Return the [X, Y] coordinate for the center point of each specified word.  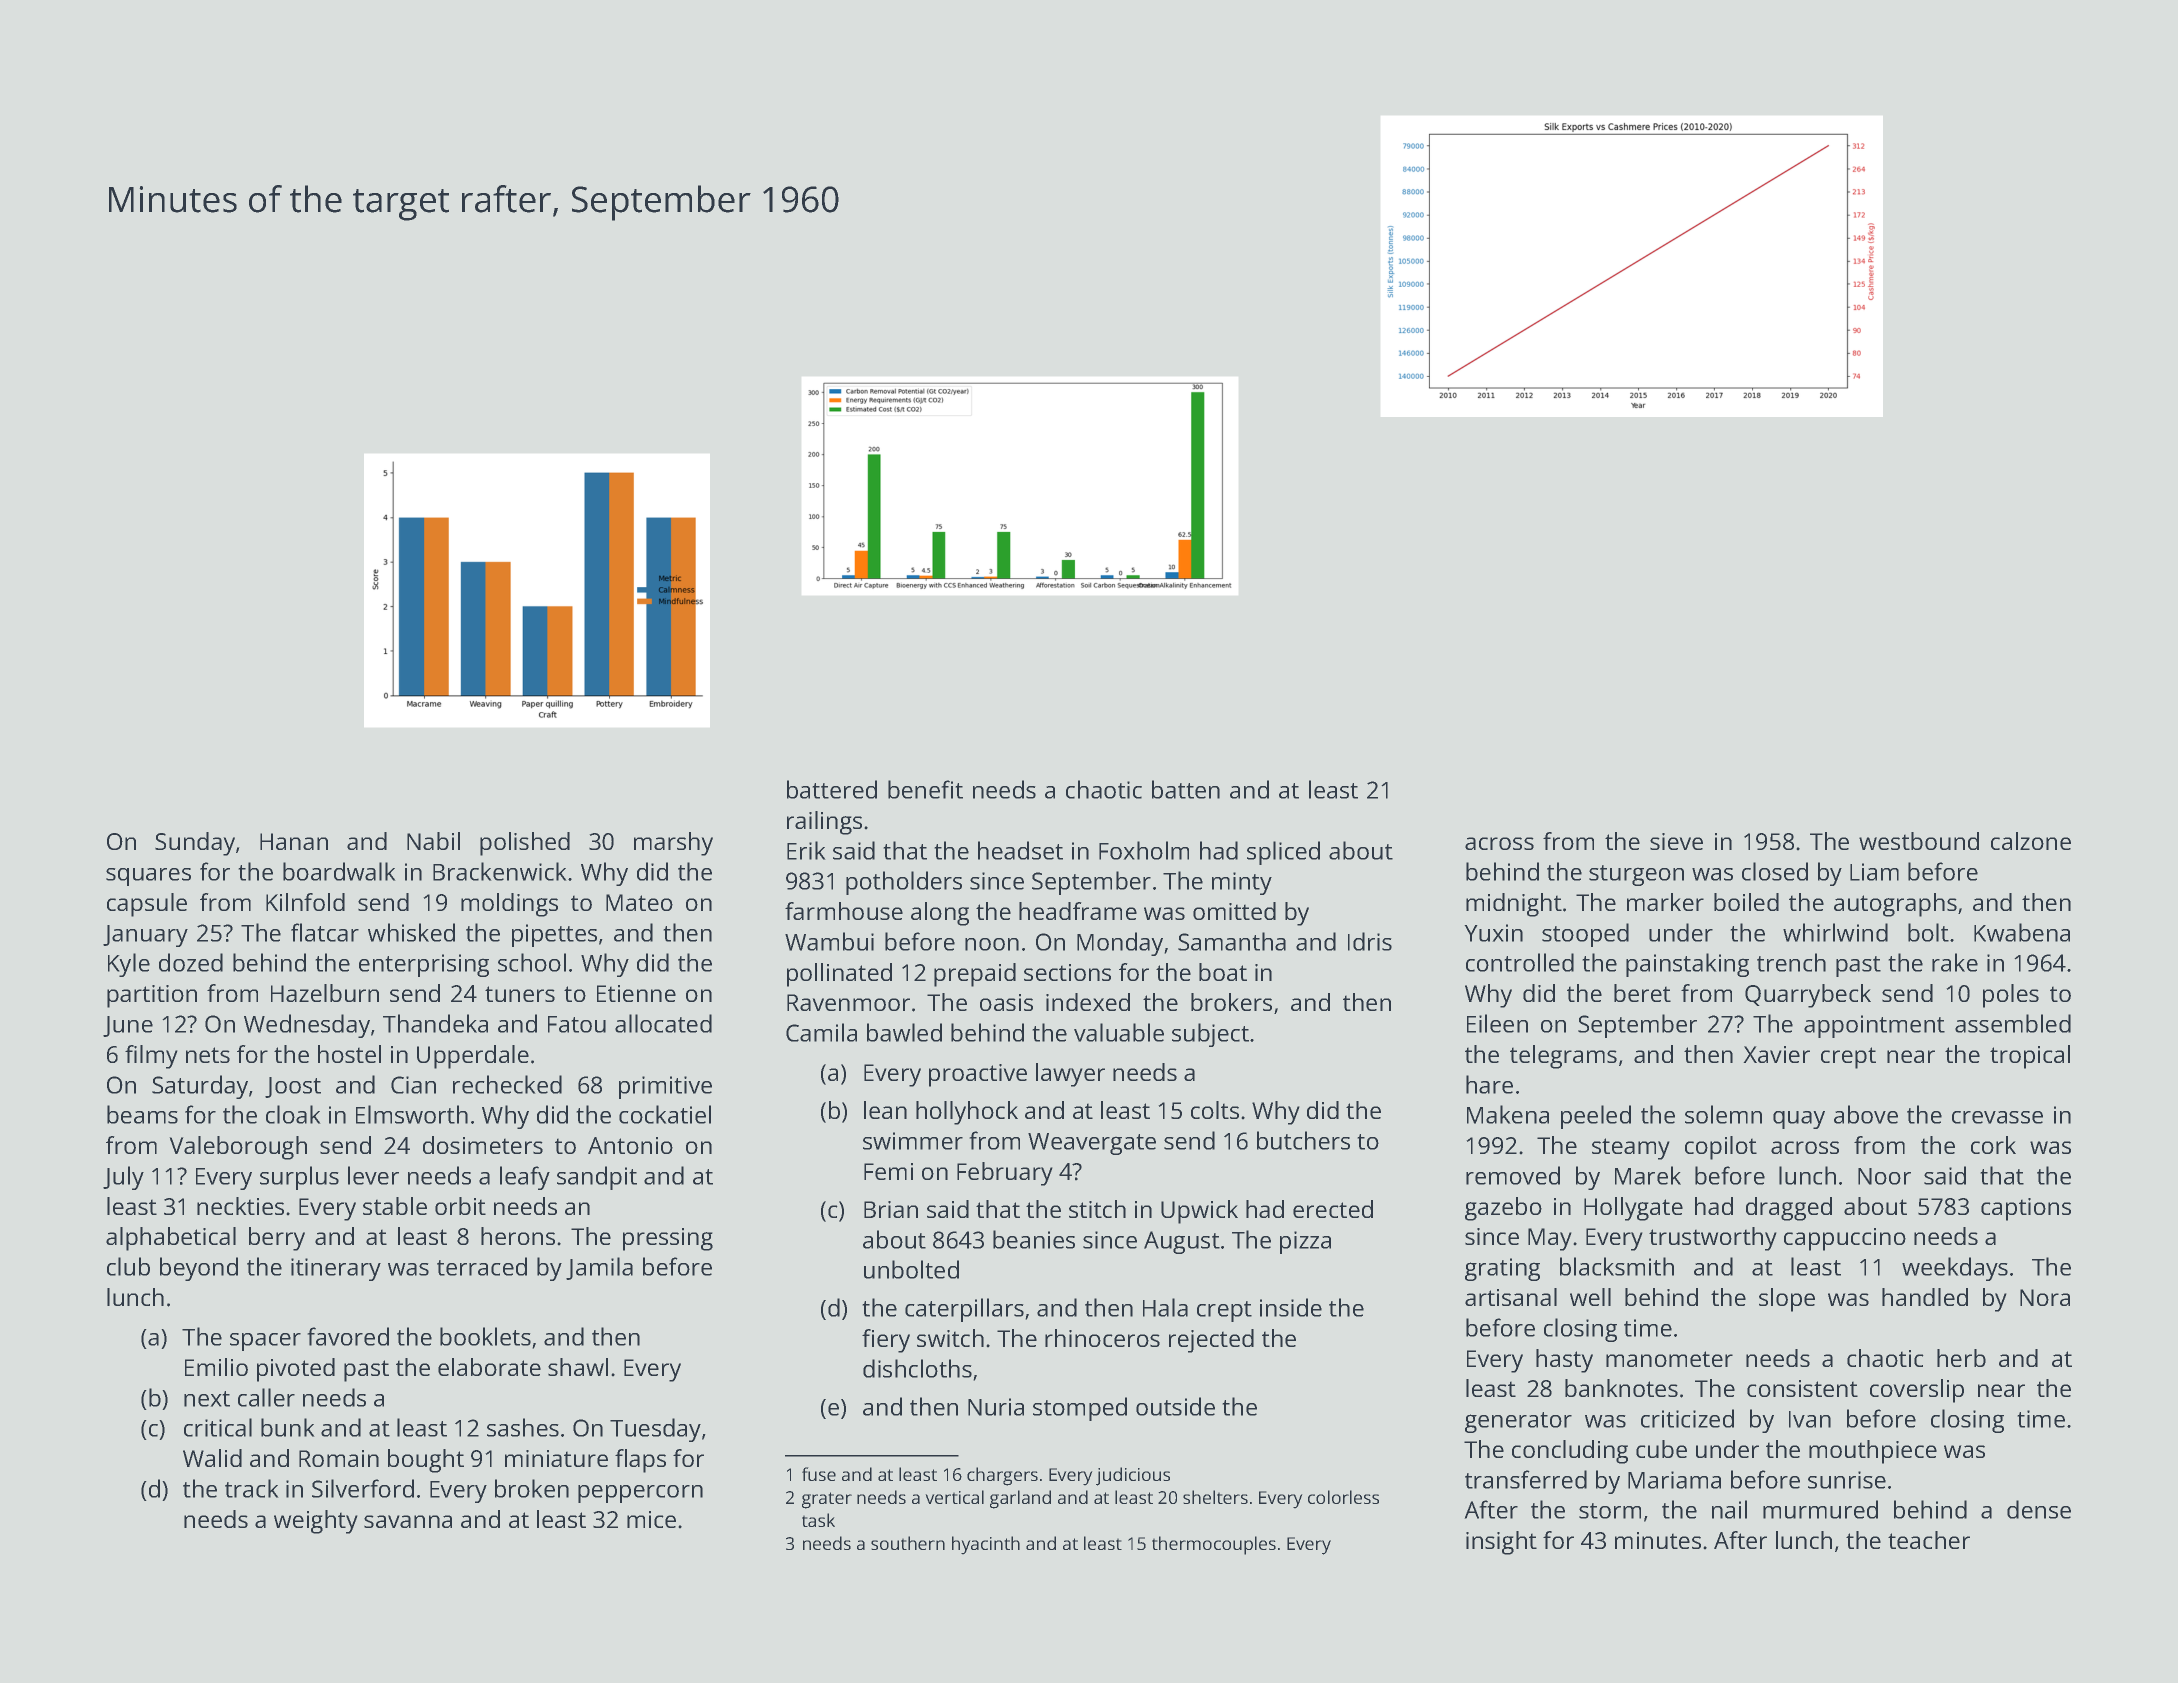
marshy [673, 844]
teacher [1929, 1540]
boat [1223, 972]
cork [1993, 1145]
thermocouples [1214, 1545]
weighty [316, 1522]
